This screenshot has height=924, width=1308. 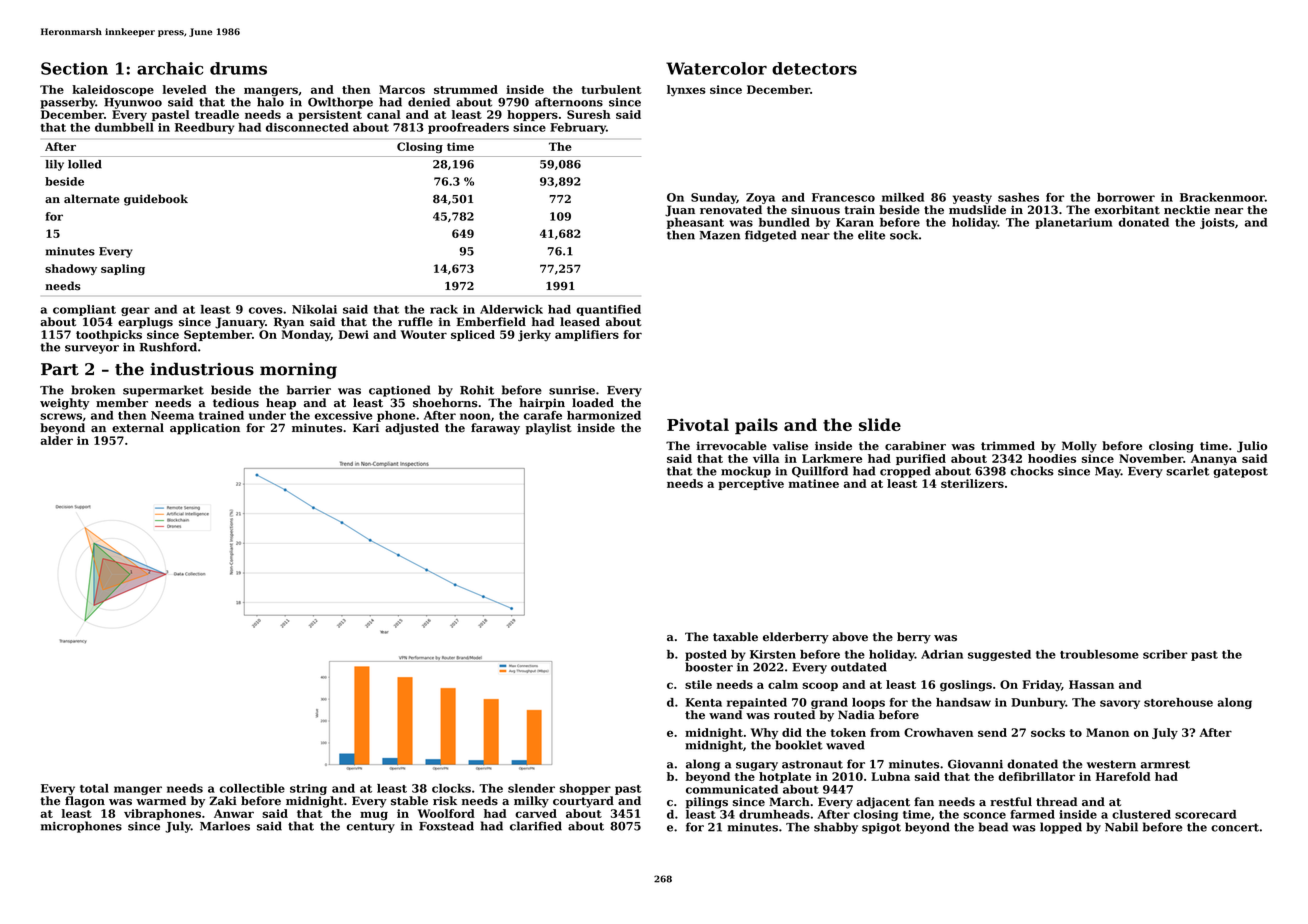 What do you see at coordinates (843, 197) in the screenshot?
I see `Francesco` at bounding box center [843, 197].
